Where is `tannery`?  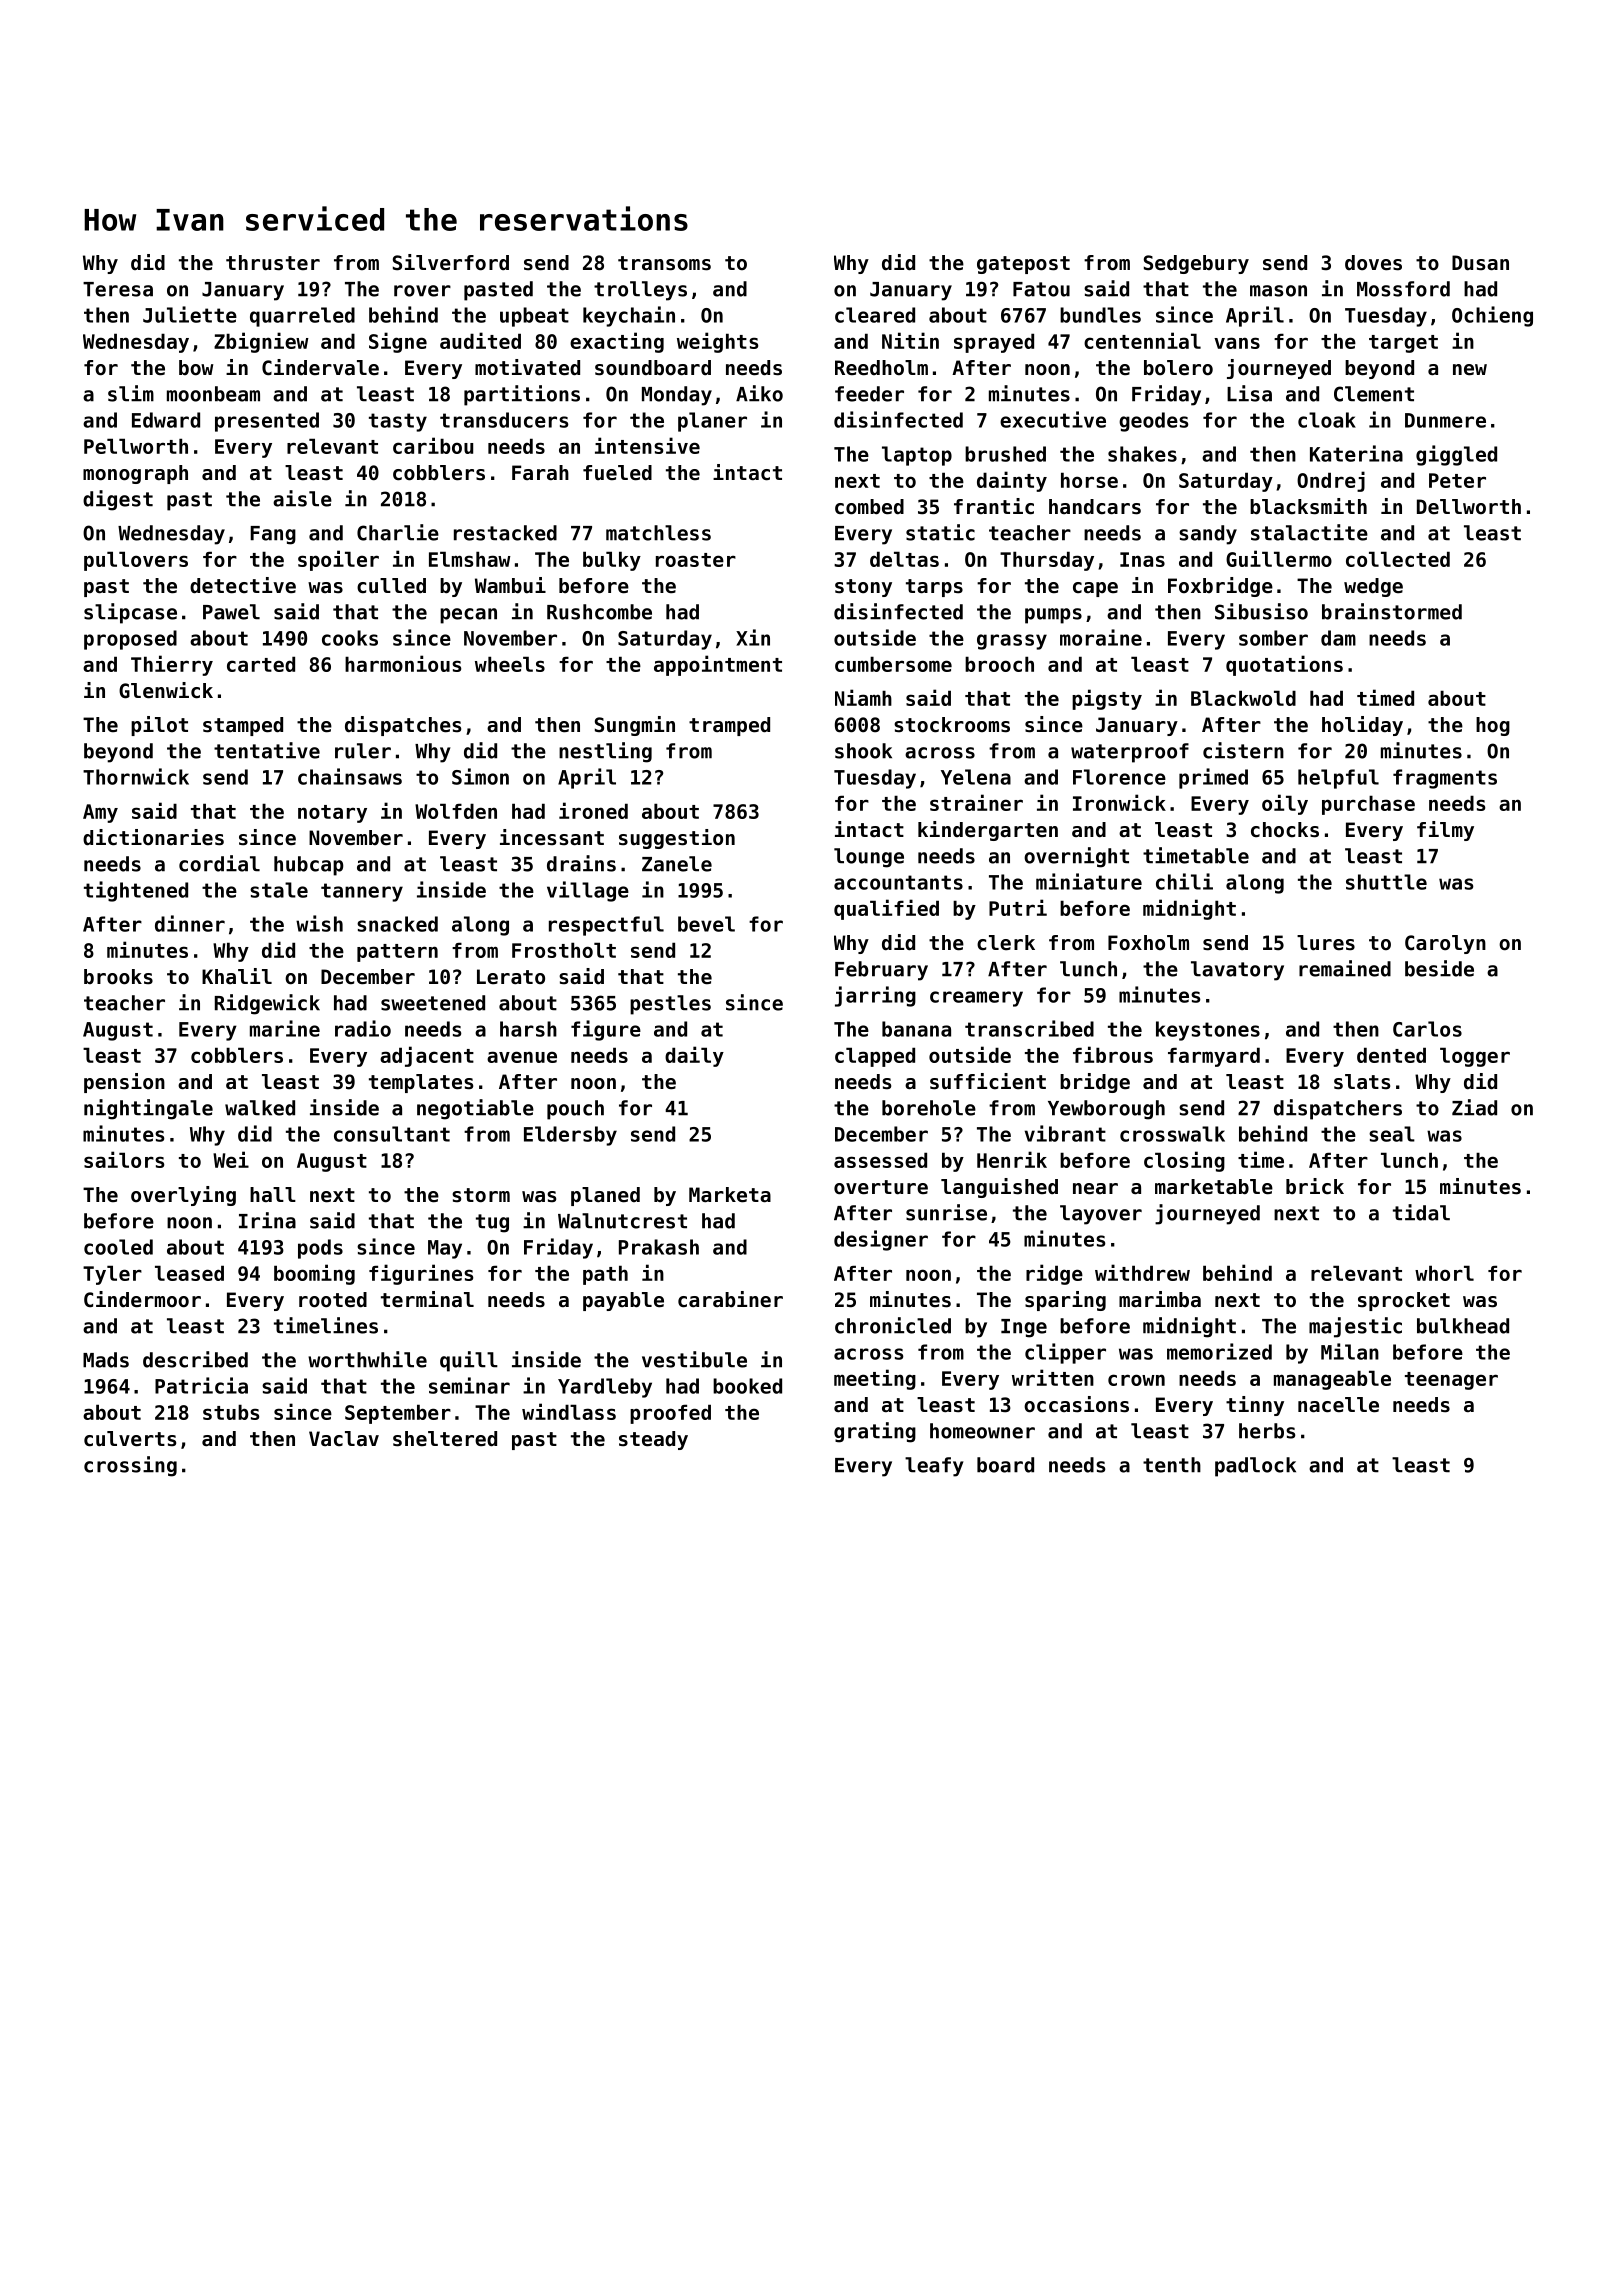
tannery is located at coordinates (362, 892).
